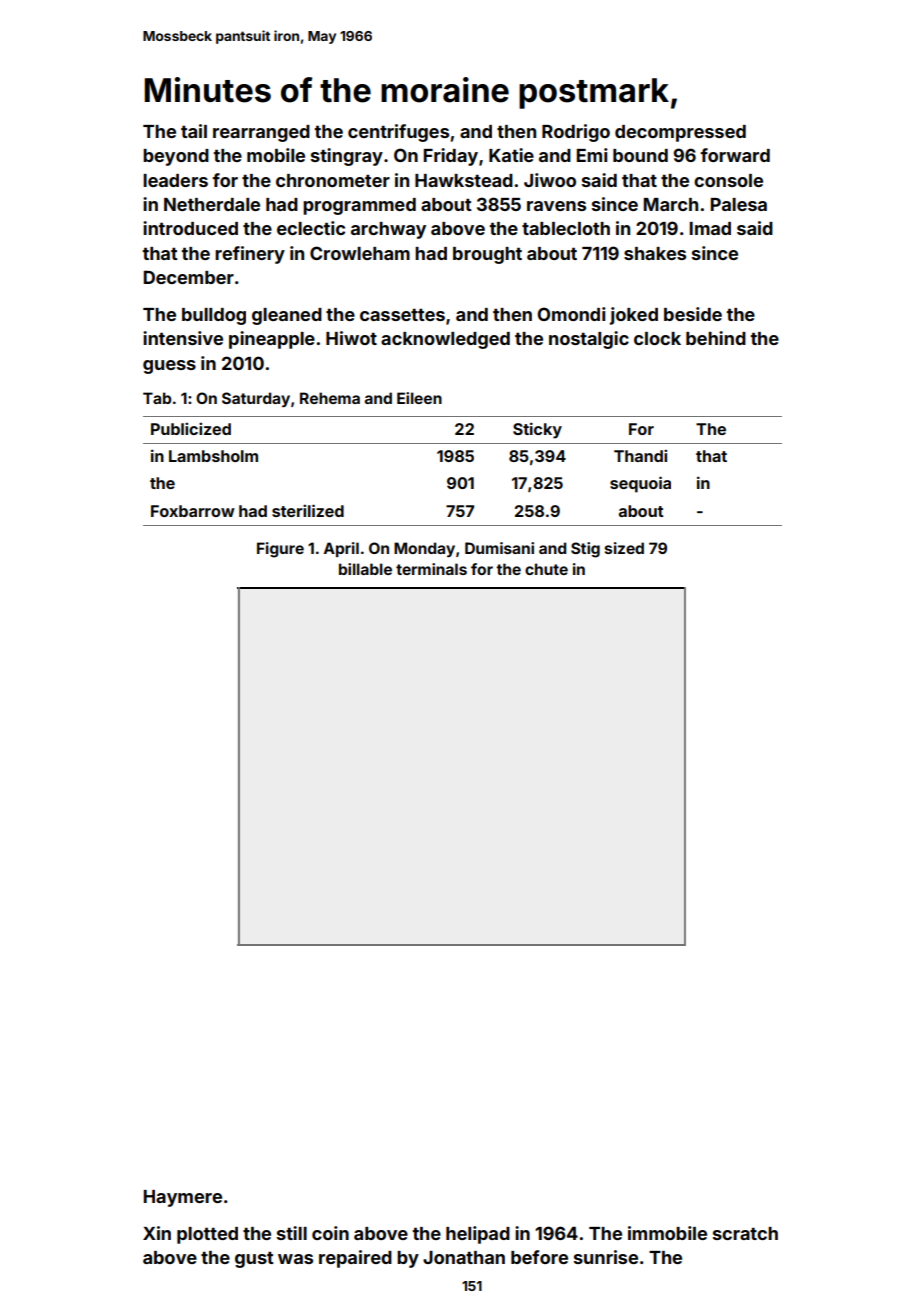  Describe the element at coordinates (254, 1260) in the screenshot. I see `gust` at that location.
